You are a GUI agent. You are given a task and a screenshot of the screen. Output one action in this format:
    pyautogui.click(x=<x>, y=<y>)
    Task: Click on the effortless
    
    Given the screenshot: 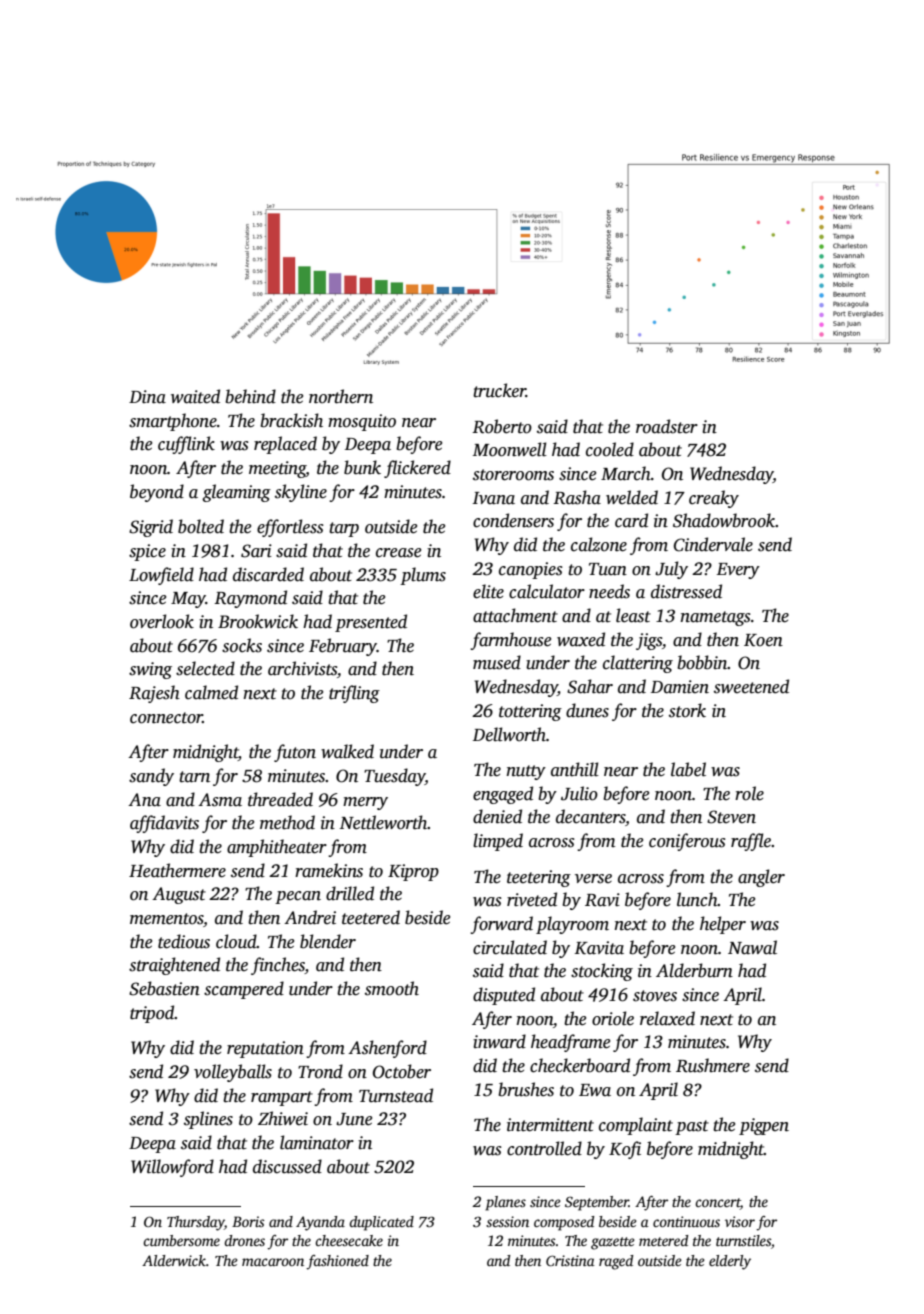 What is the action you would take?
    pyautogui.click(x=290, y=528)
